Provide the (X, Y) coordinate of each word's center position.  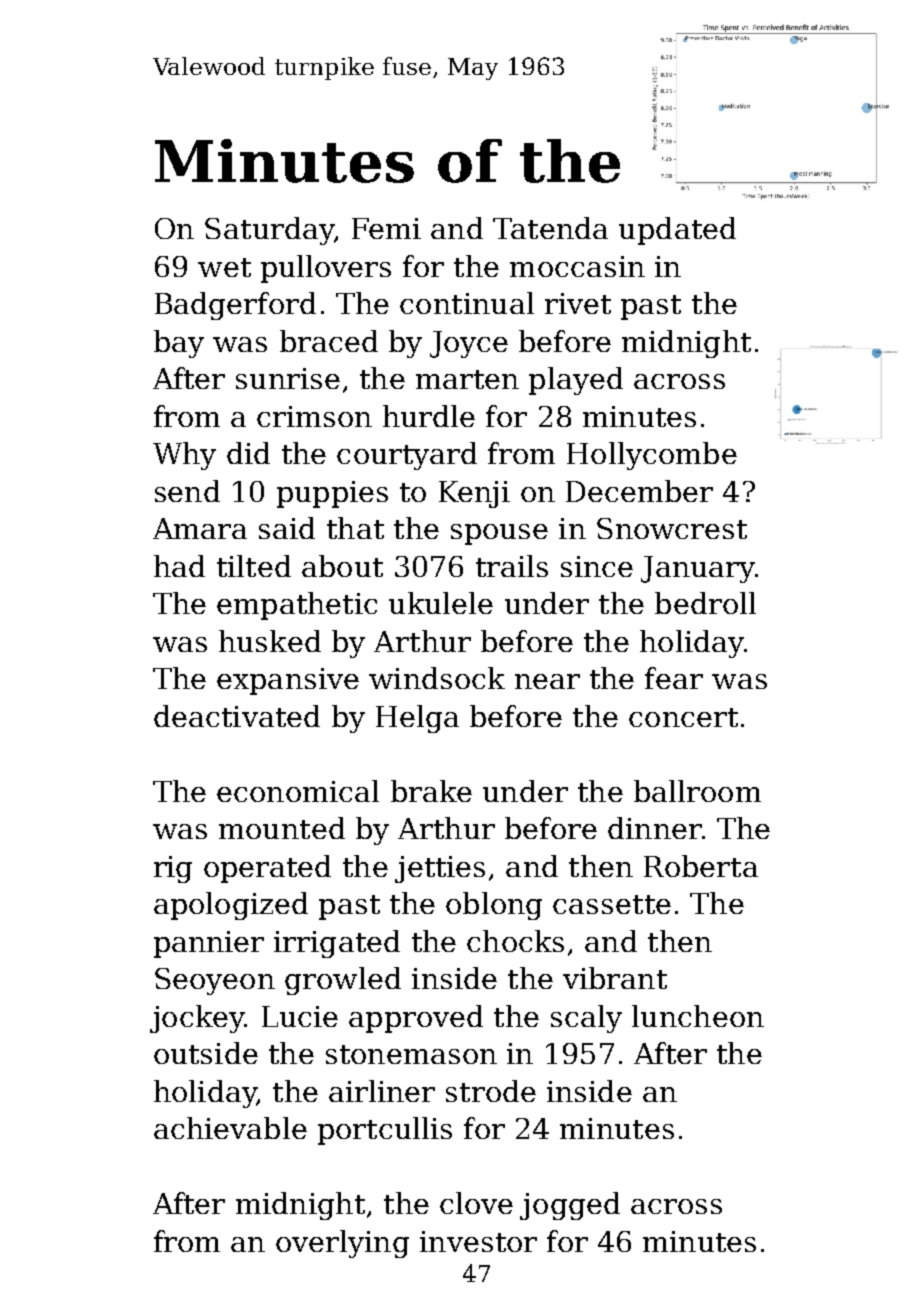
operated (267, 869)
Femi (386, 228)
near (547, 681)
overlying (342, 1244)
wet (224, 267)
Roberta (701, 866)
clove (476, 1203)
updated (677, 231)
